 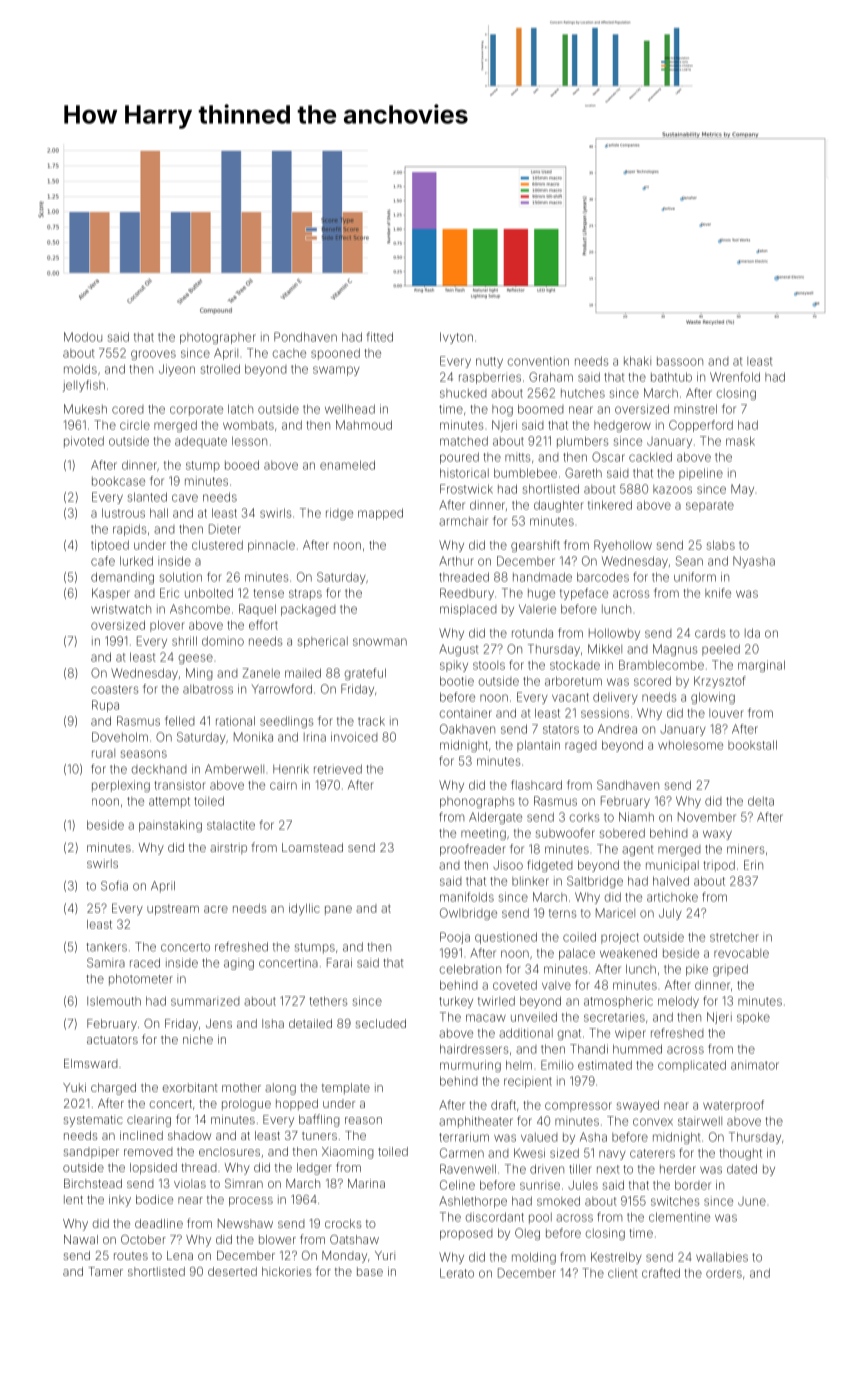 What do you see at coordinates (724, 1273) in the page?
I see `orders` at bounding box center [724, 1273].
